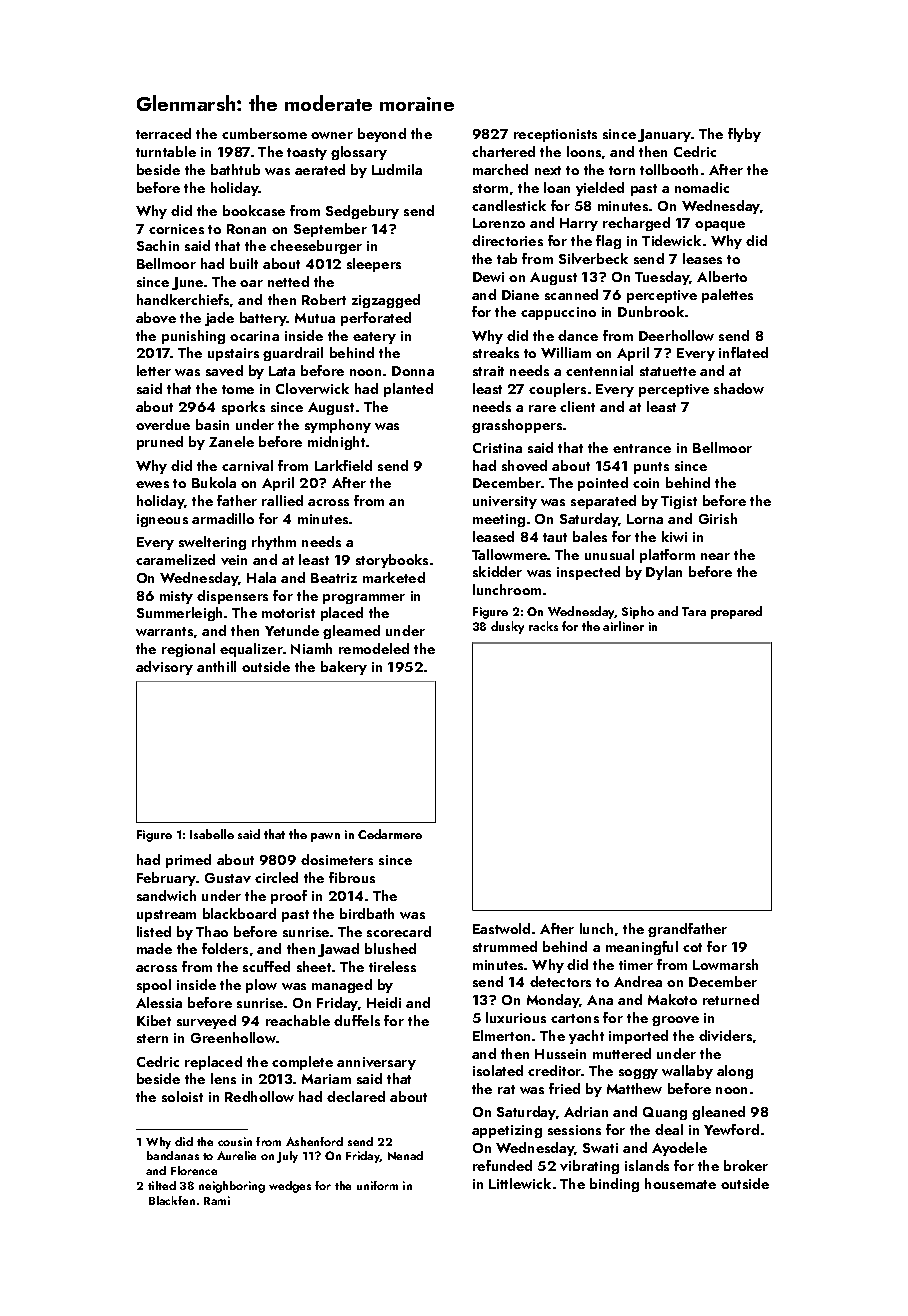 This page has height=1316, width=908. Describe the element at coordinates (162, 520) in the page. I see `igneous` at that location.
